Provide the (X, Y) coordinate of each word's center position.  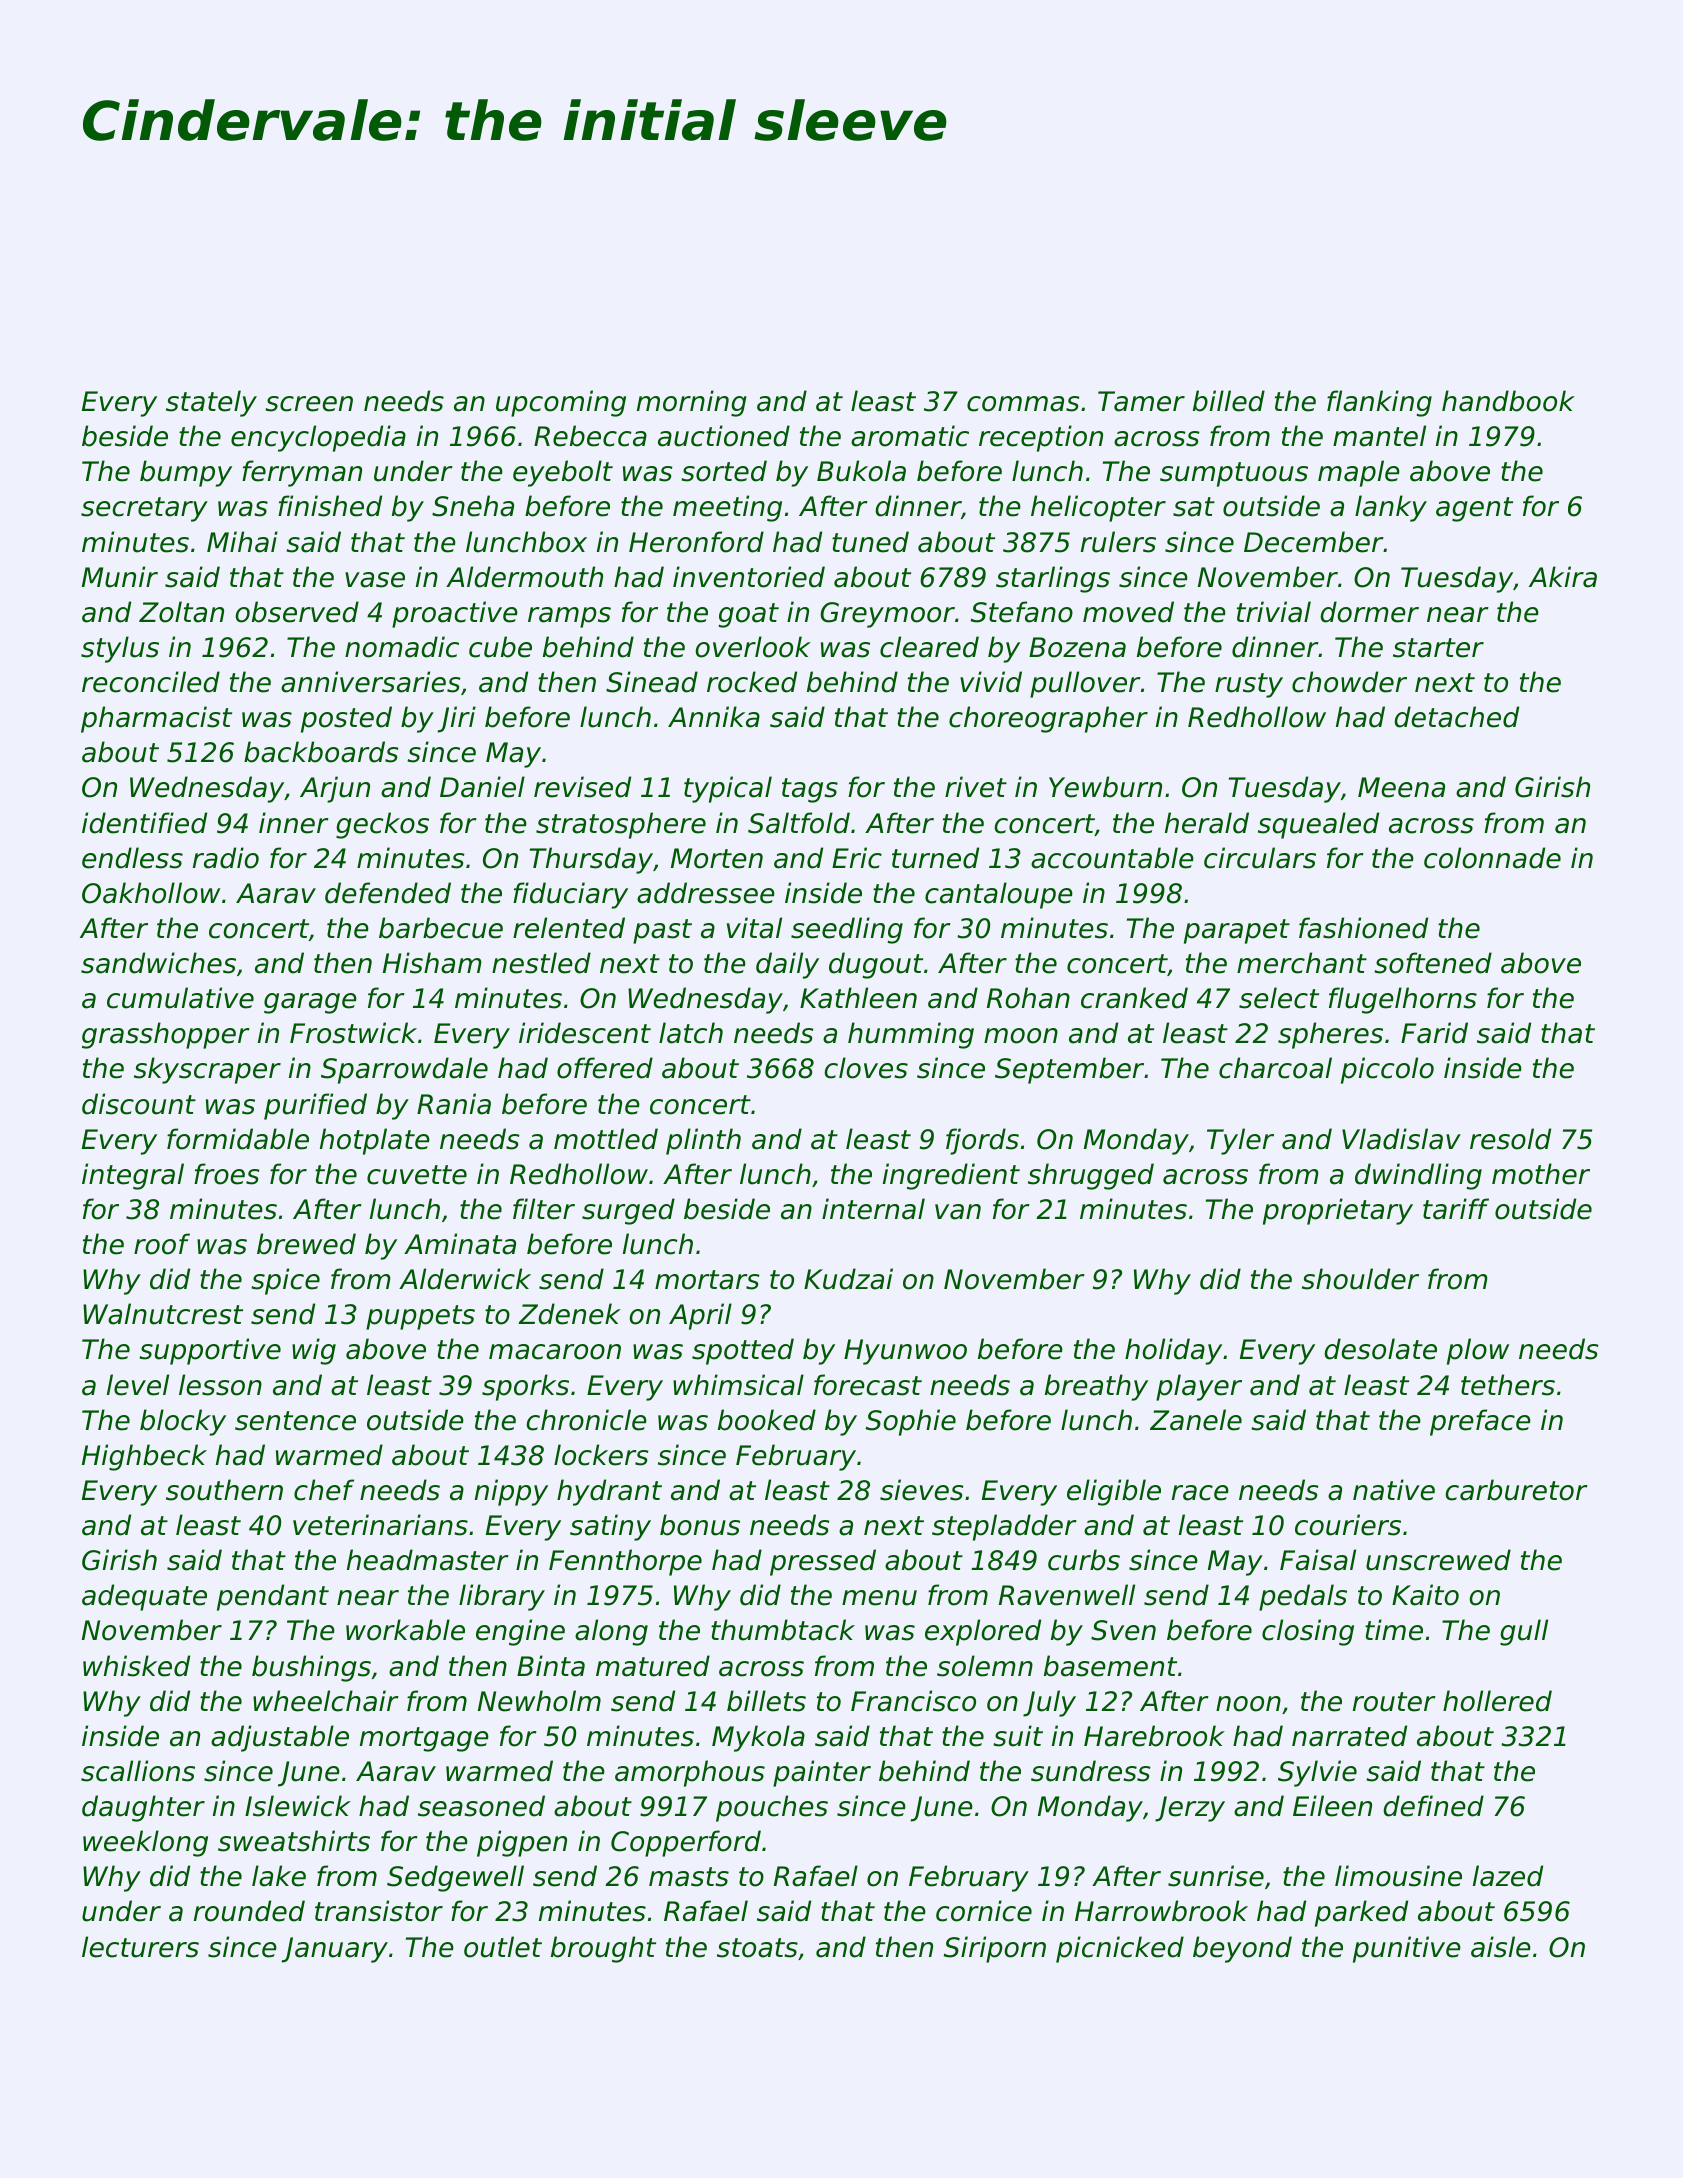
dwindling (1418, 1176)
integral (133, 1176)
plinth (703, 1141)
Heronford (696, 542)
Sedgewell (455, 1878)
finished (330, 506)
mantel (1379, 436)
